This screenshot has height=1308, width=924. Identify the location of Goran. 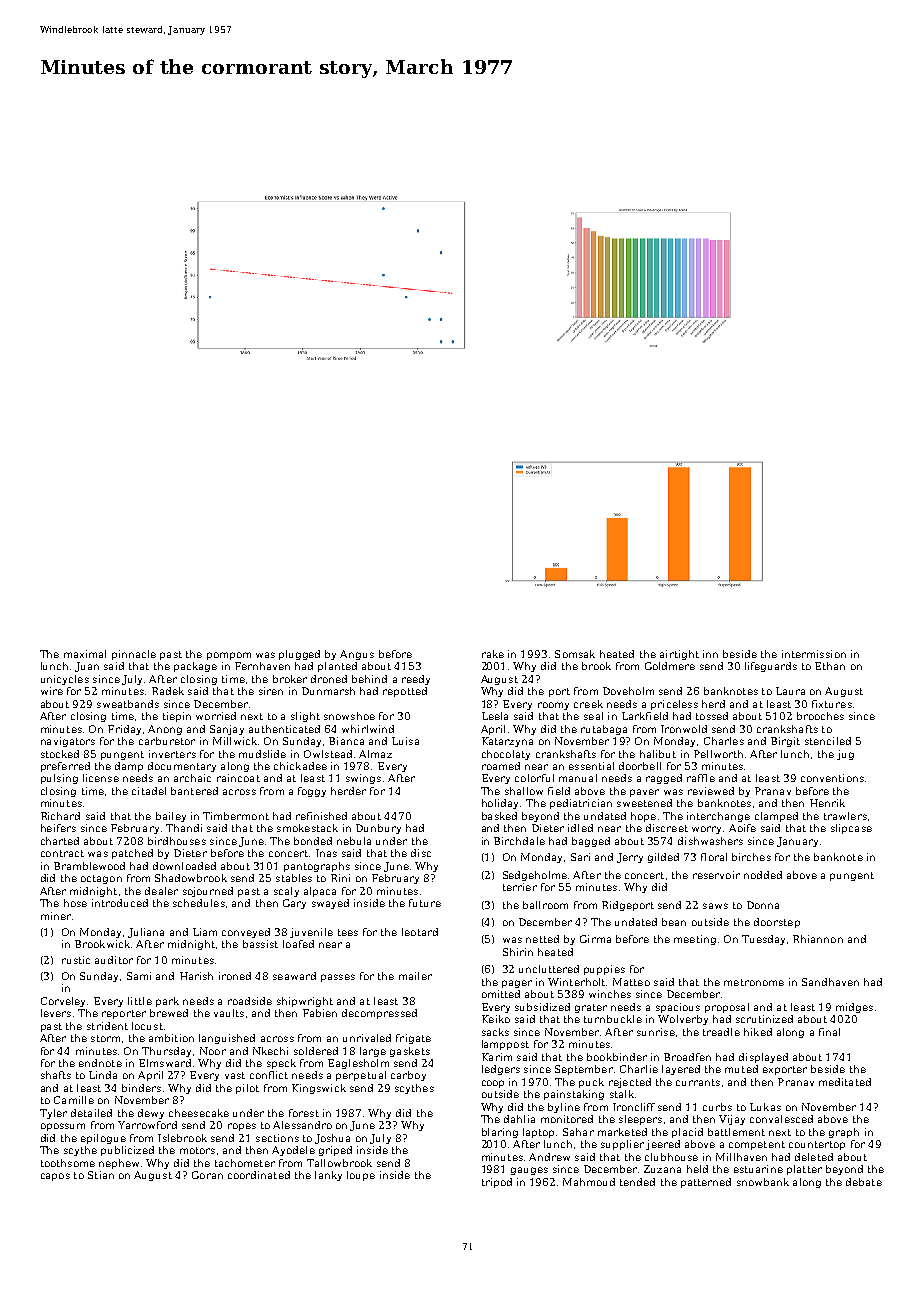
(207, 1175).
